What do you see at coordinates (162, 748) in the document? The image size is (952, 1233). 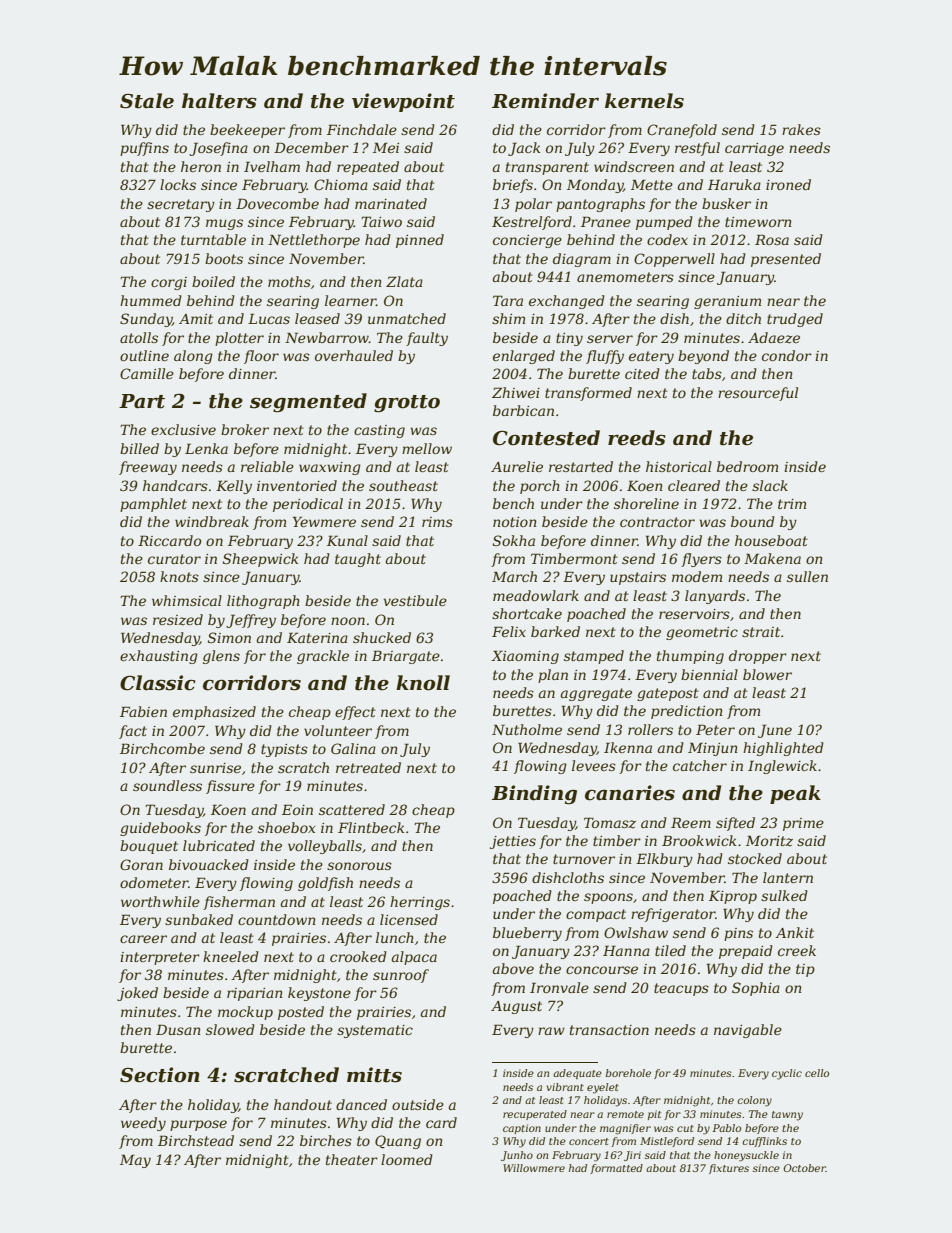 I see `Birchcombe` at bounding box center [162, 748].
